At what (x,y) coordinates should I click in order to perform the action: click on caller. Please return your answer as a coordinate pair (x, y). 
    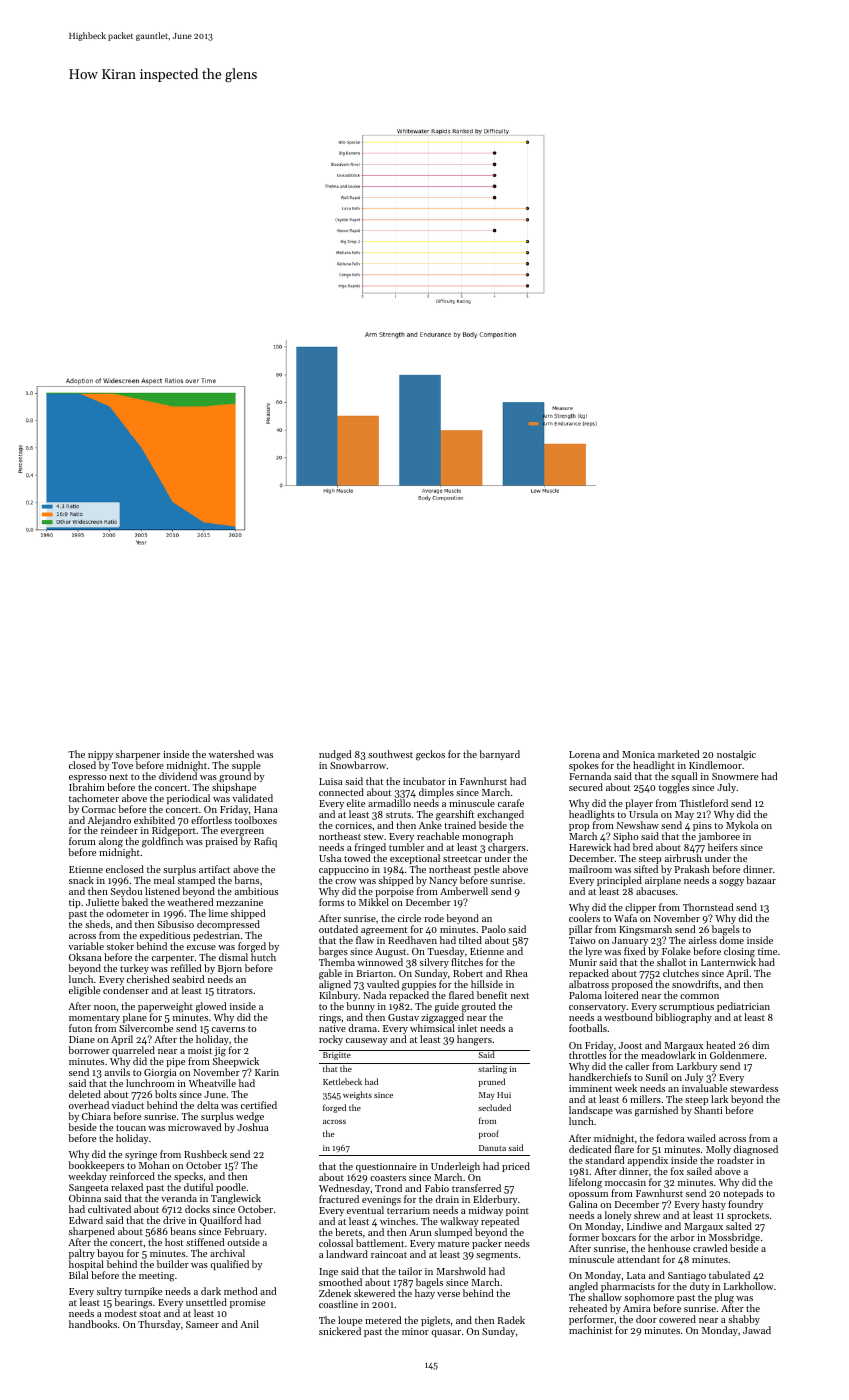
    Looking at the image, I should click on (637, 1066).
